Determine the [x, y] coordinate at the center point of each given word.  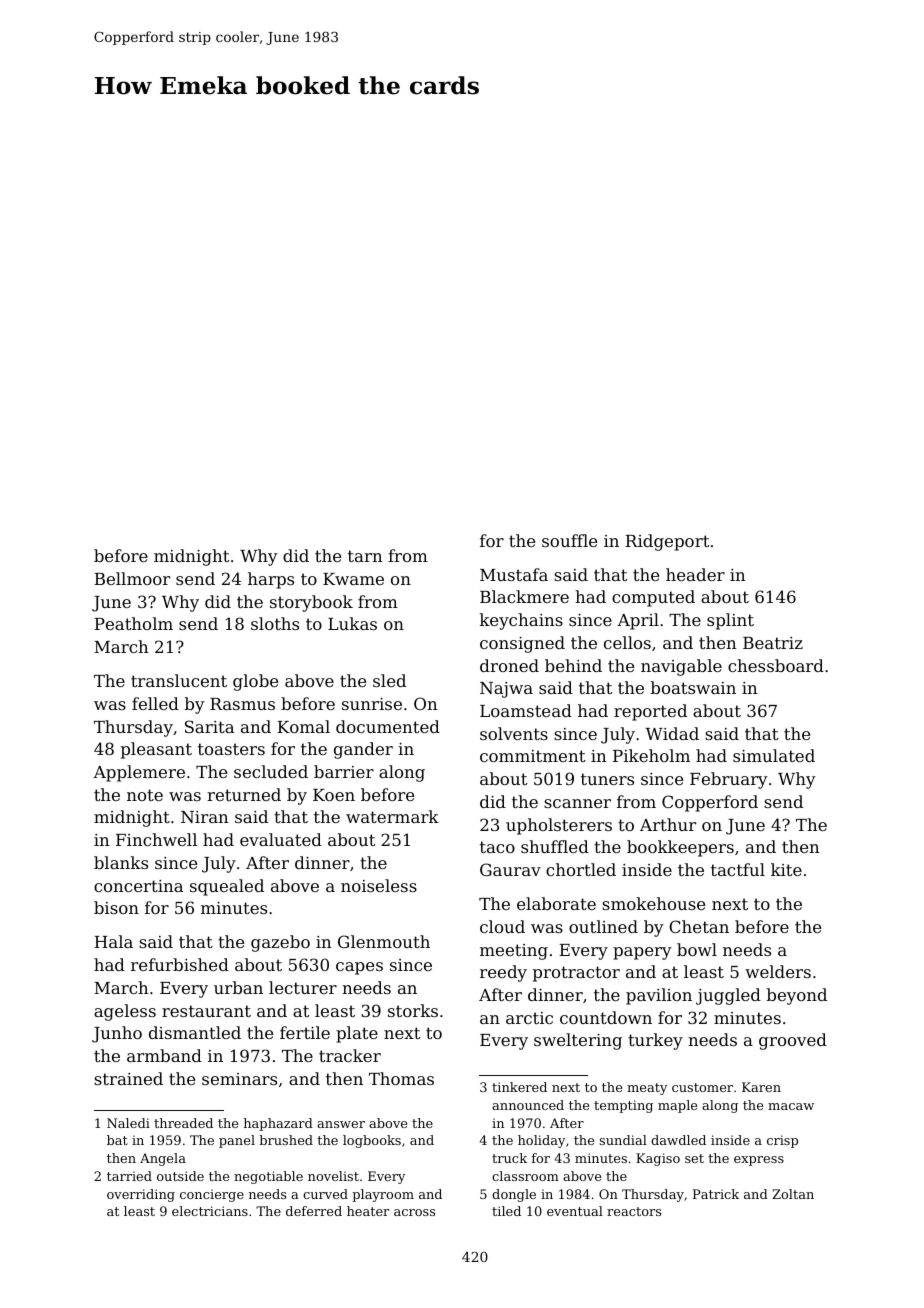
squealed [227, 887]
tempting [623, 1106]
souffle [569, 540]
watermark [392, 816]
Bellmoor [132, 578]
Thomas [401, 1078]
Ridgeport [667, 542]
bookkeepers [680, 848]
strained [128, 1078]
